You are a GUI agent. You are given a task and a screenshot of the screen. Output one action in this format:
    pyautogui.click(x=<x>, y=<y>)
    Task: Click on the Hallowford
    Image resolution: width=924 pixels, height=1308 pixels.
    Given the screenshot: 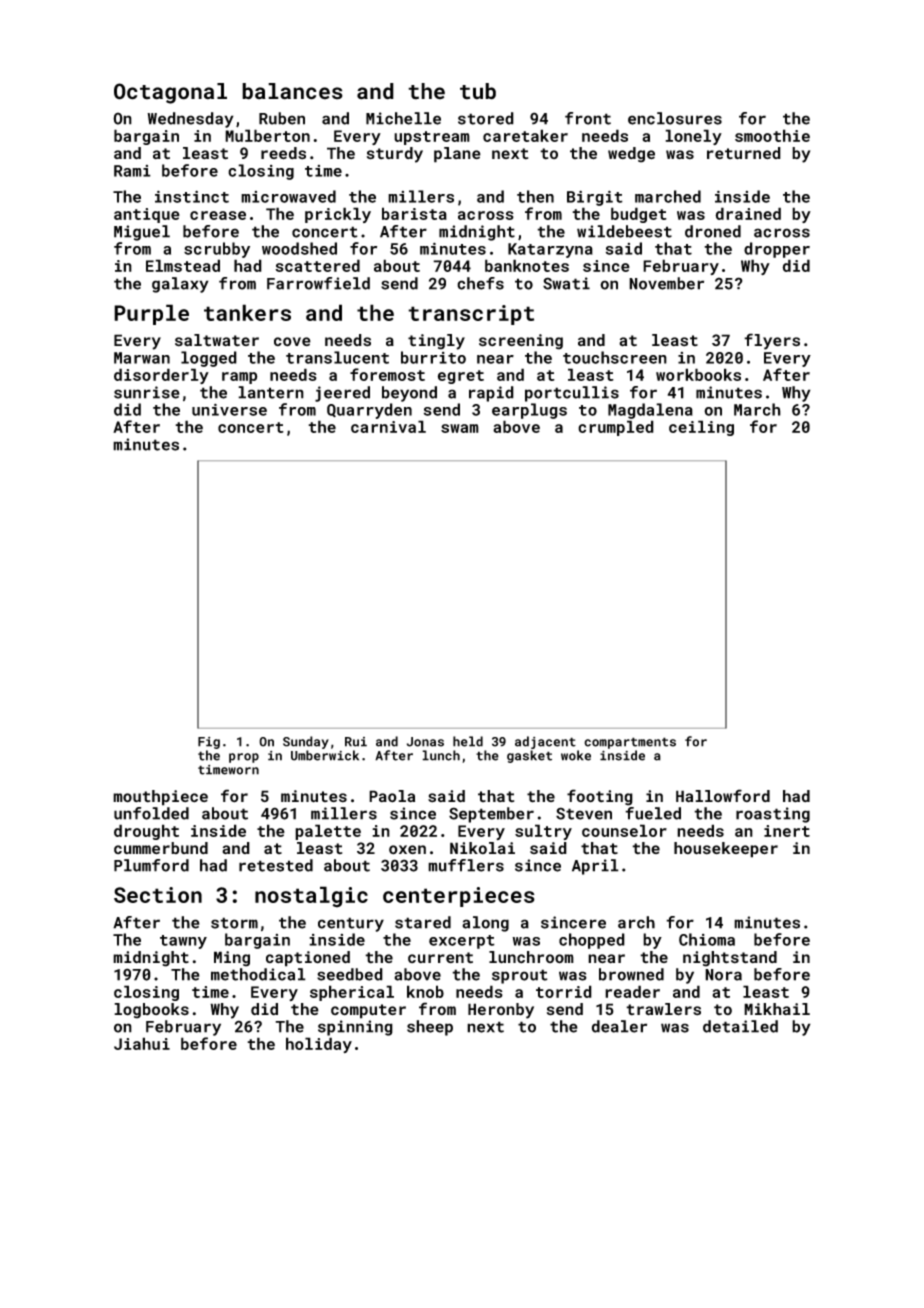 What is the action you would take?
    pyautogui.click(x=723, y=796)
